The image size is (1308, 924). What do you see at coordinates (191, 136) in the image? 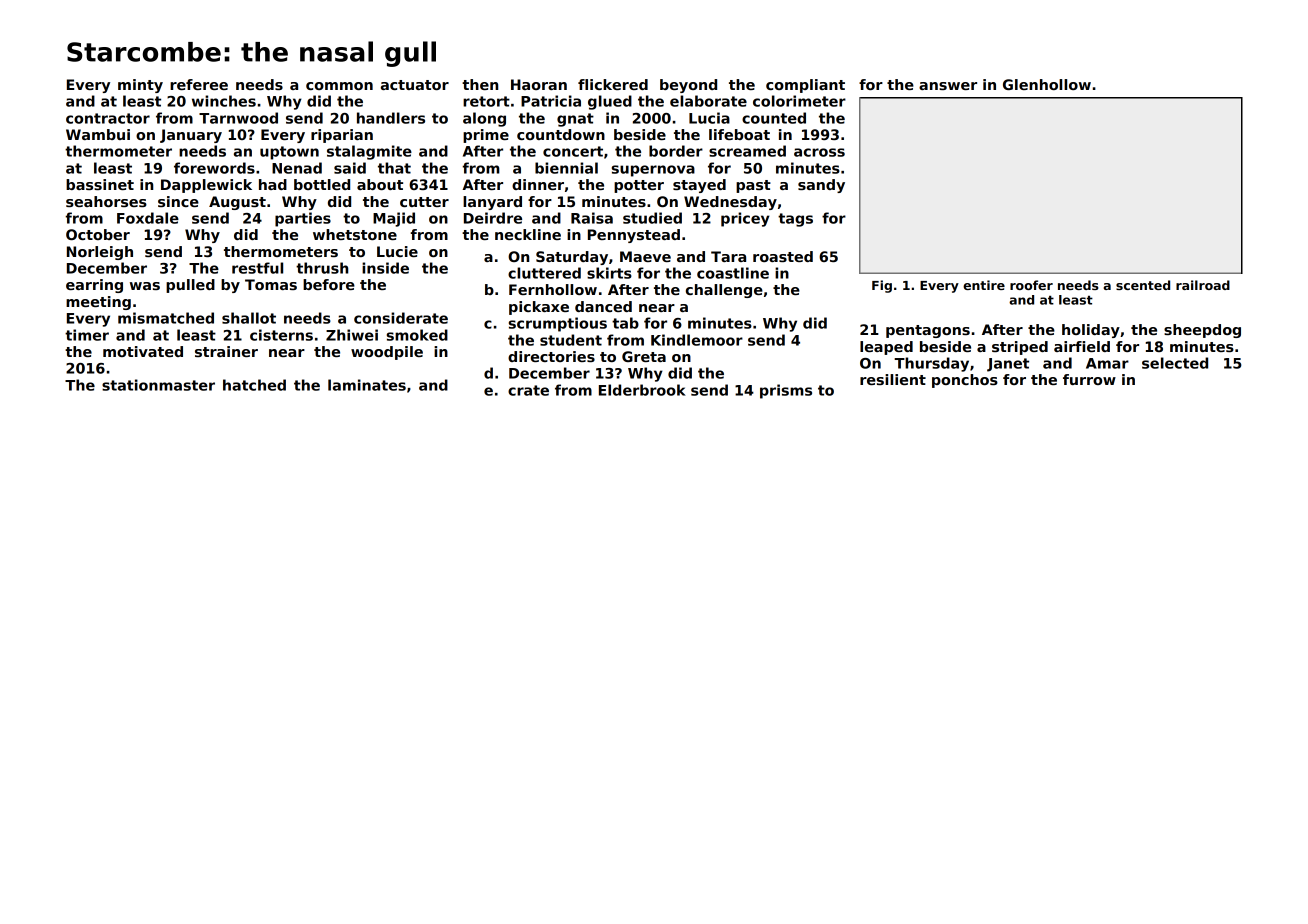
I see `January` at bounding box center [191, 136].
